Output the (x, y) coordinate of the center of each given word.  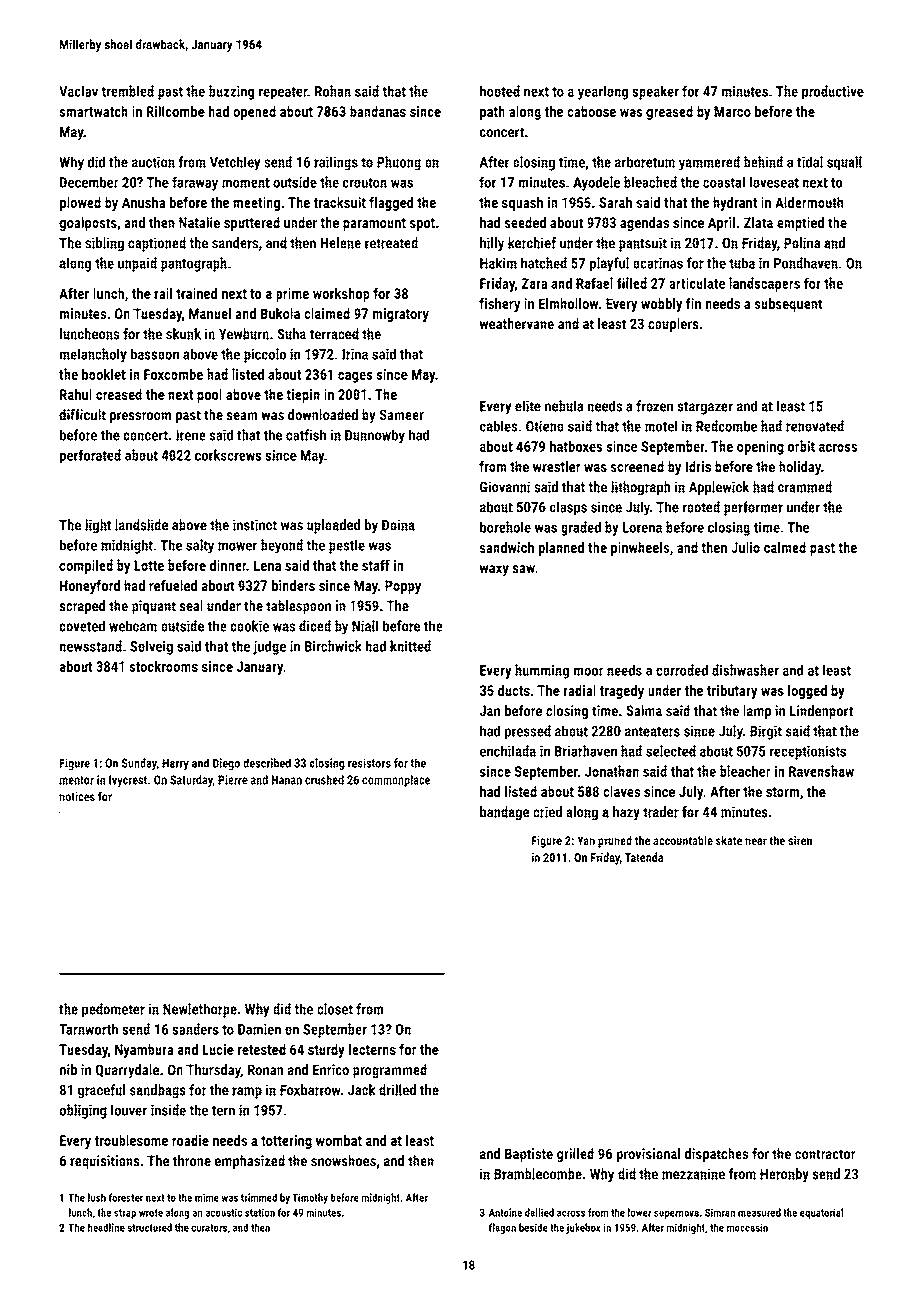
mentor (76, 780)
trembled (128, 91)
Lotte (149, 565)
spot (422, 224)
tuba (742, 263)
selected (671, 751)
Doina (398, 525)
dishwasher (745, 670)
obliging (83, 1111)
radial (580, 690)
